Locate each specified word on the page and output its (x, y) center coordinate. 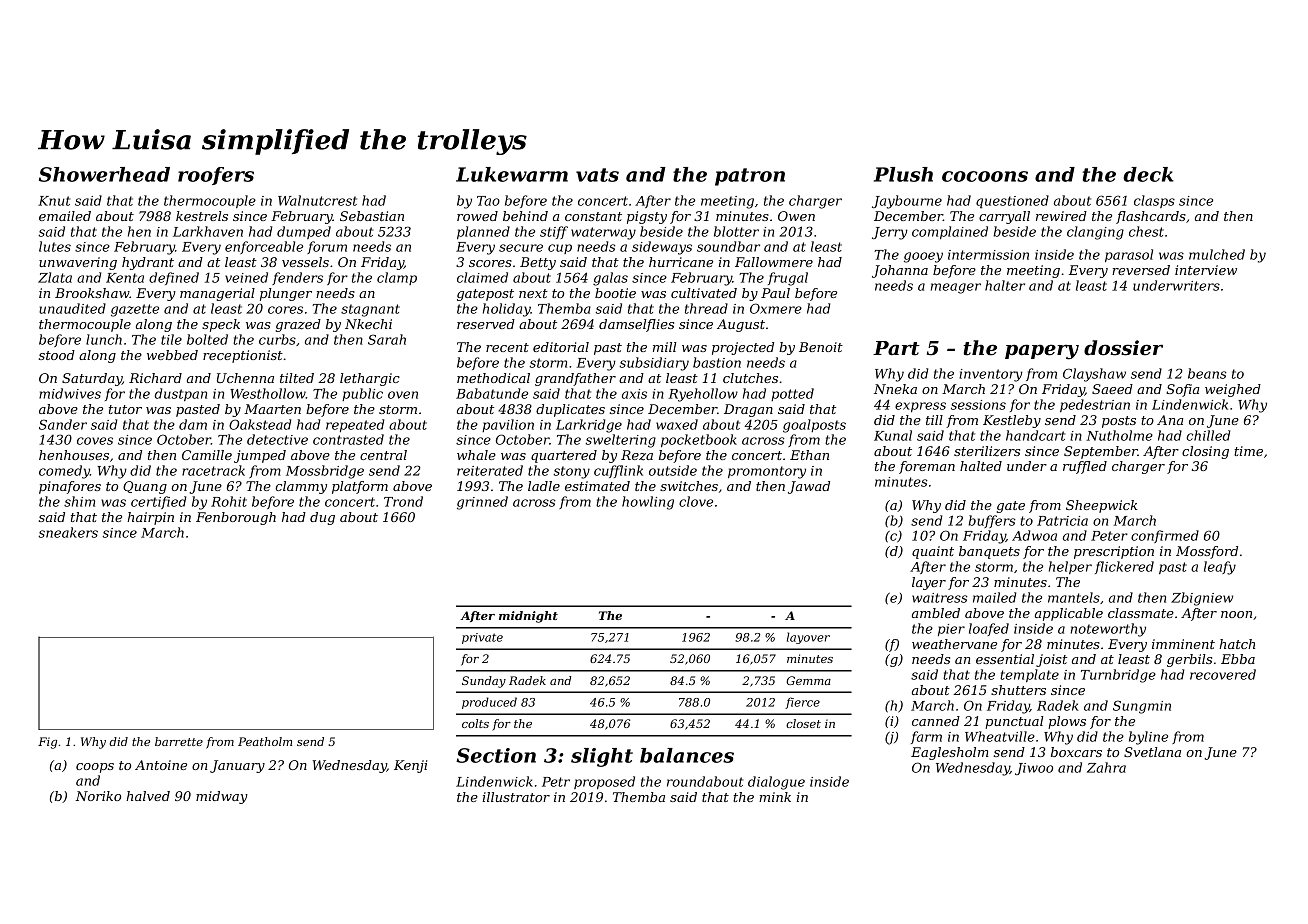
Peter (1109, 536)
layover (808, 638)
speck (221, 325)
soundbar (728, 246)
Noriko (98, 796)
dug (322, 518)
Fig (47, 743)
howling (648, 503)
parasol (1129, 255)
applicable (1069, 614)
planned (483, 232)
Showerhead (104, 174)
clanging (1095, 233)
